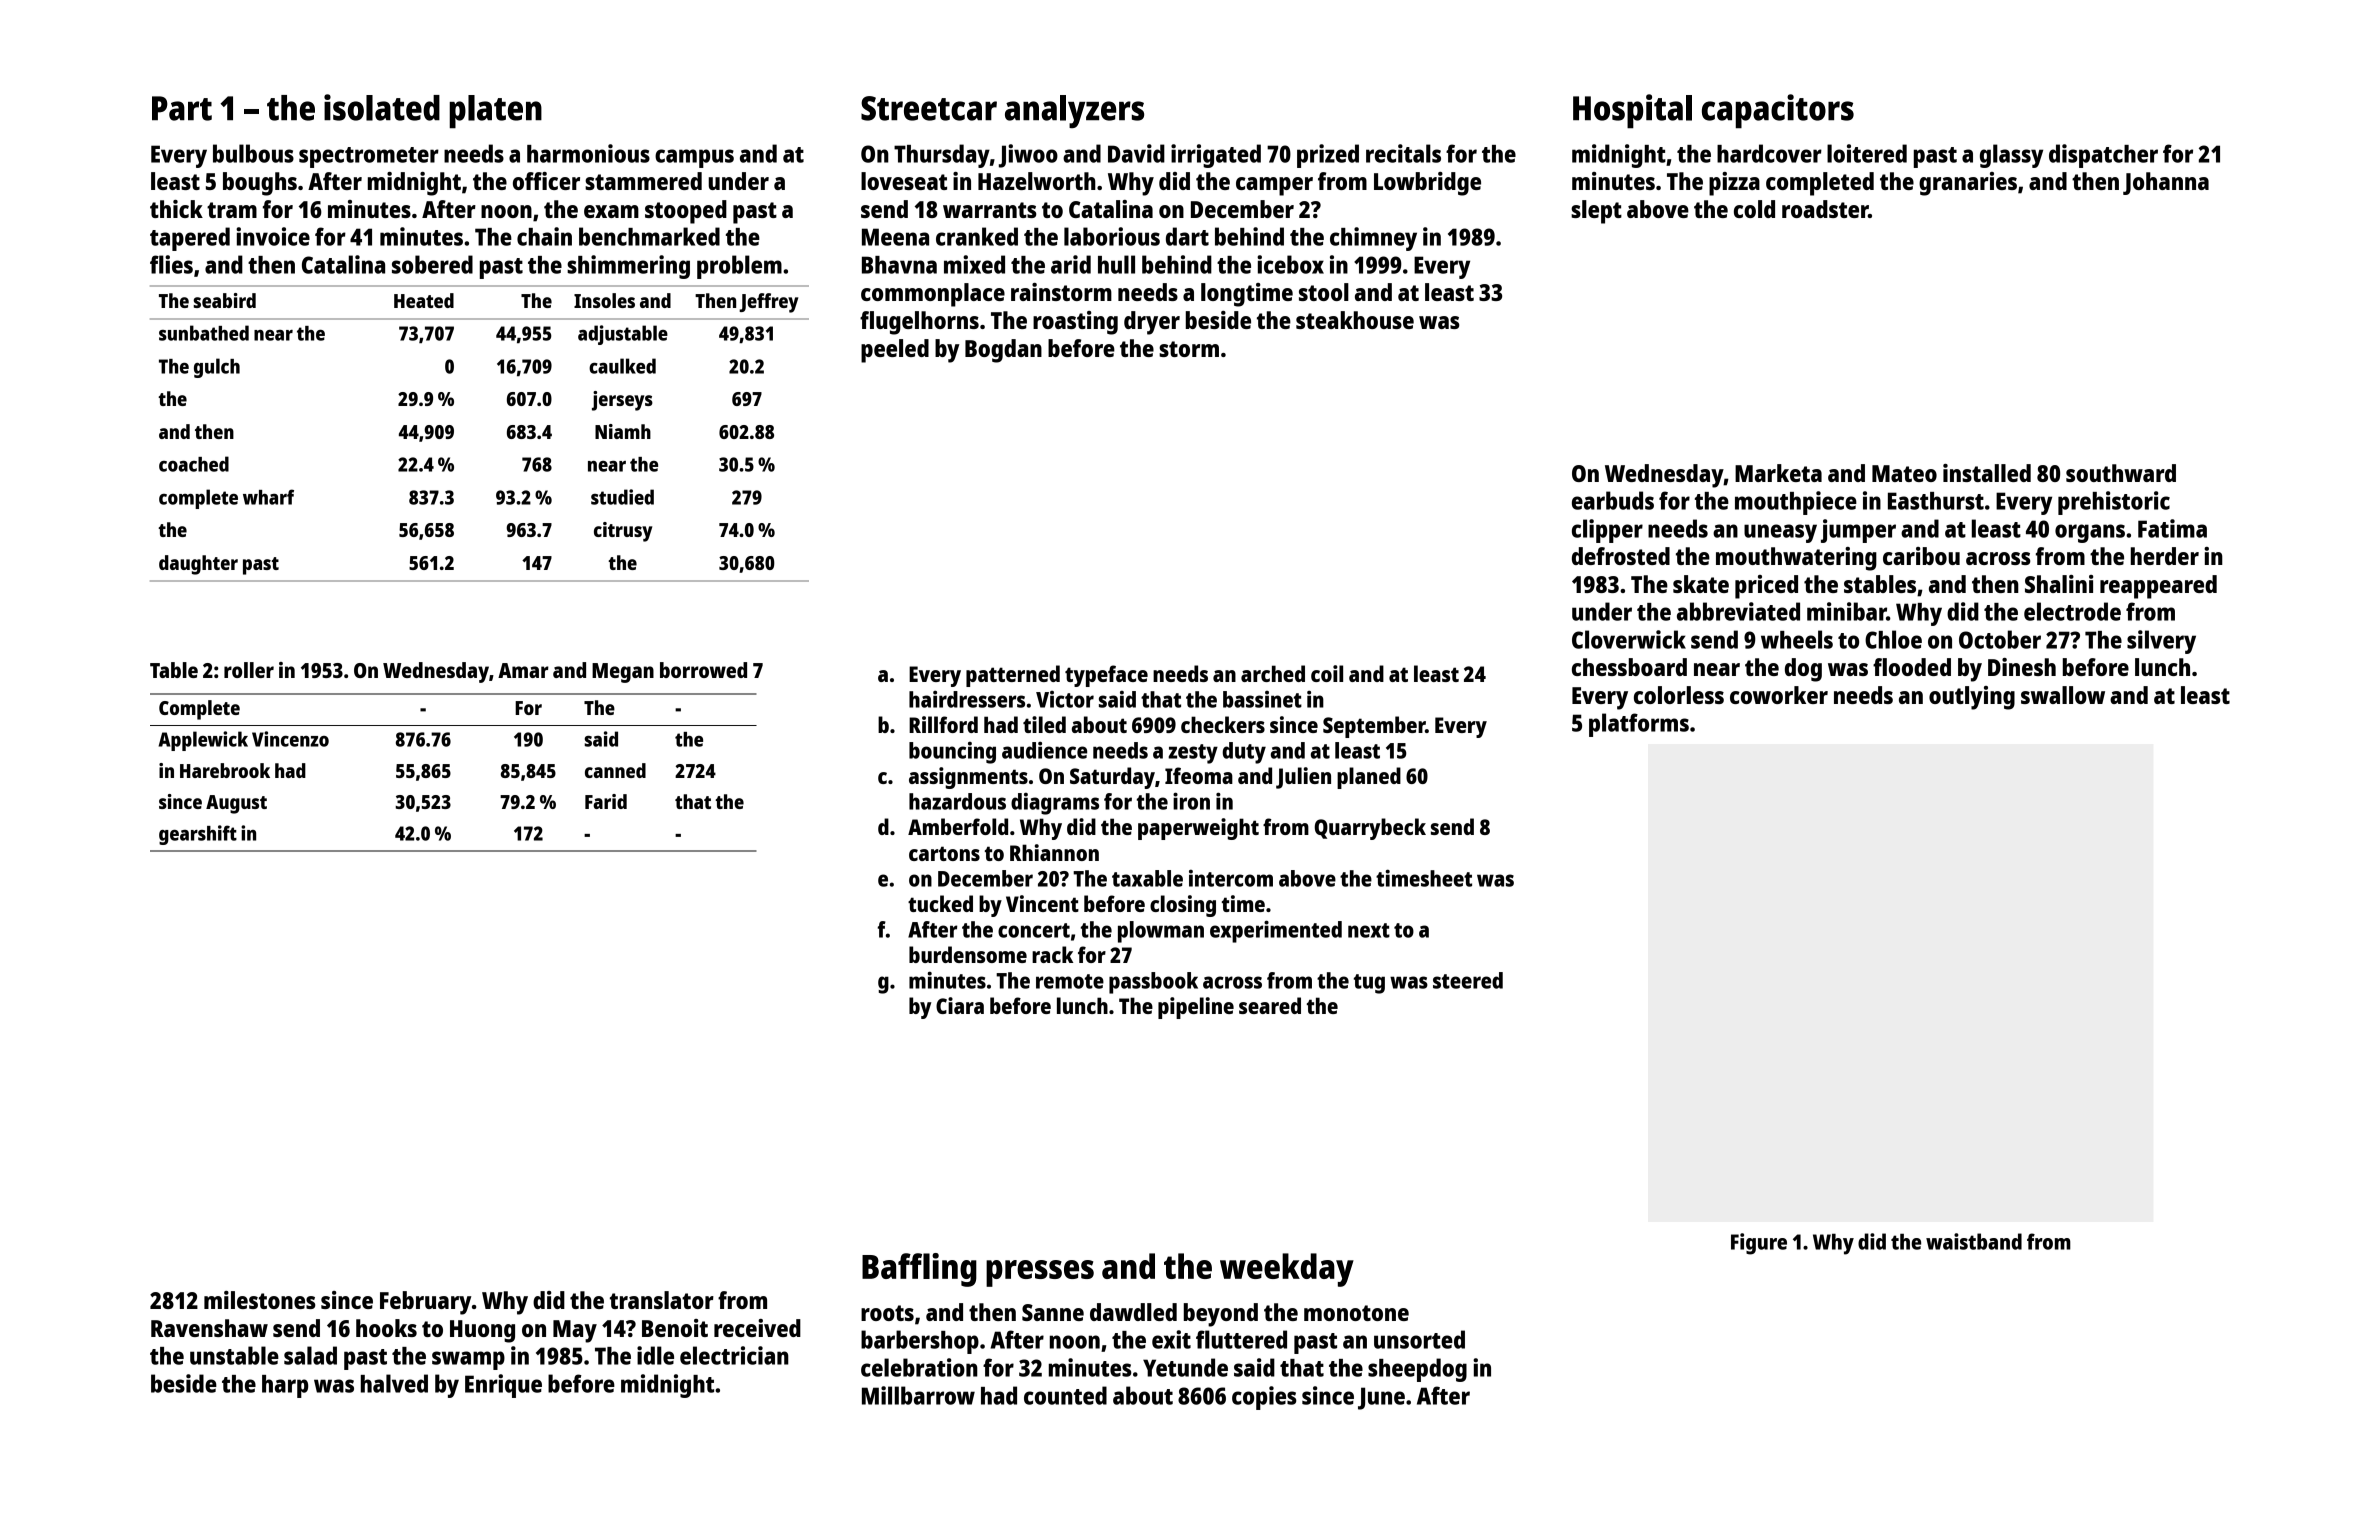  Describe the element at coordinates (929, 108) in the page. I see `Streetcar` at that location.
